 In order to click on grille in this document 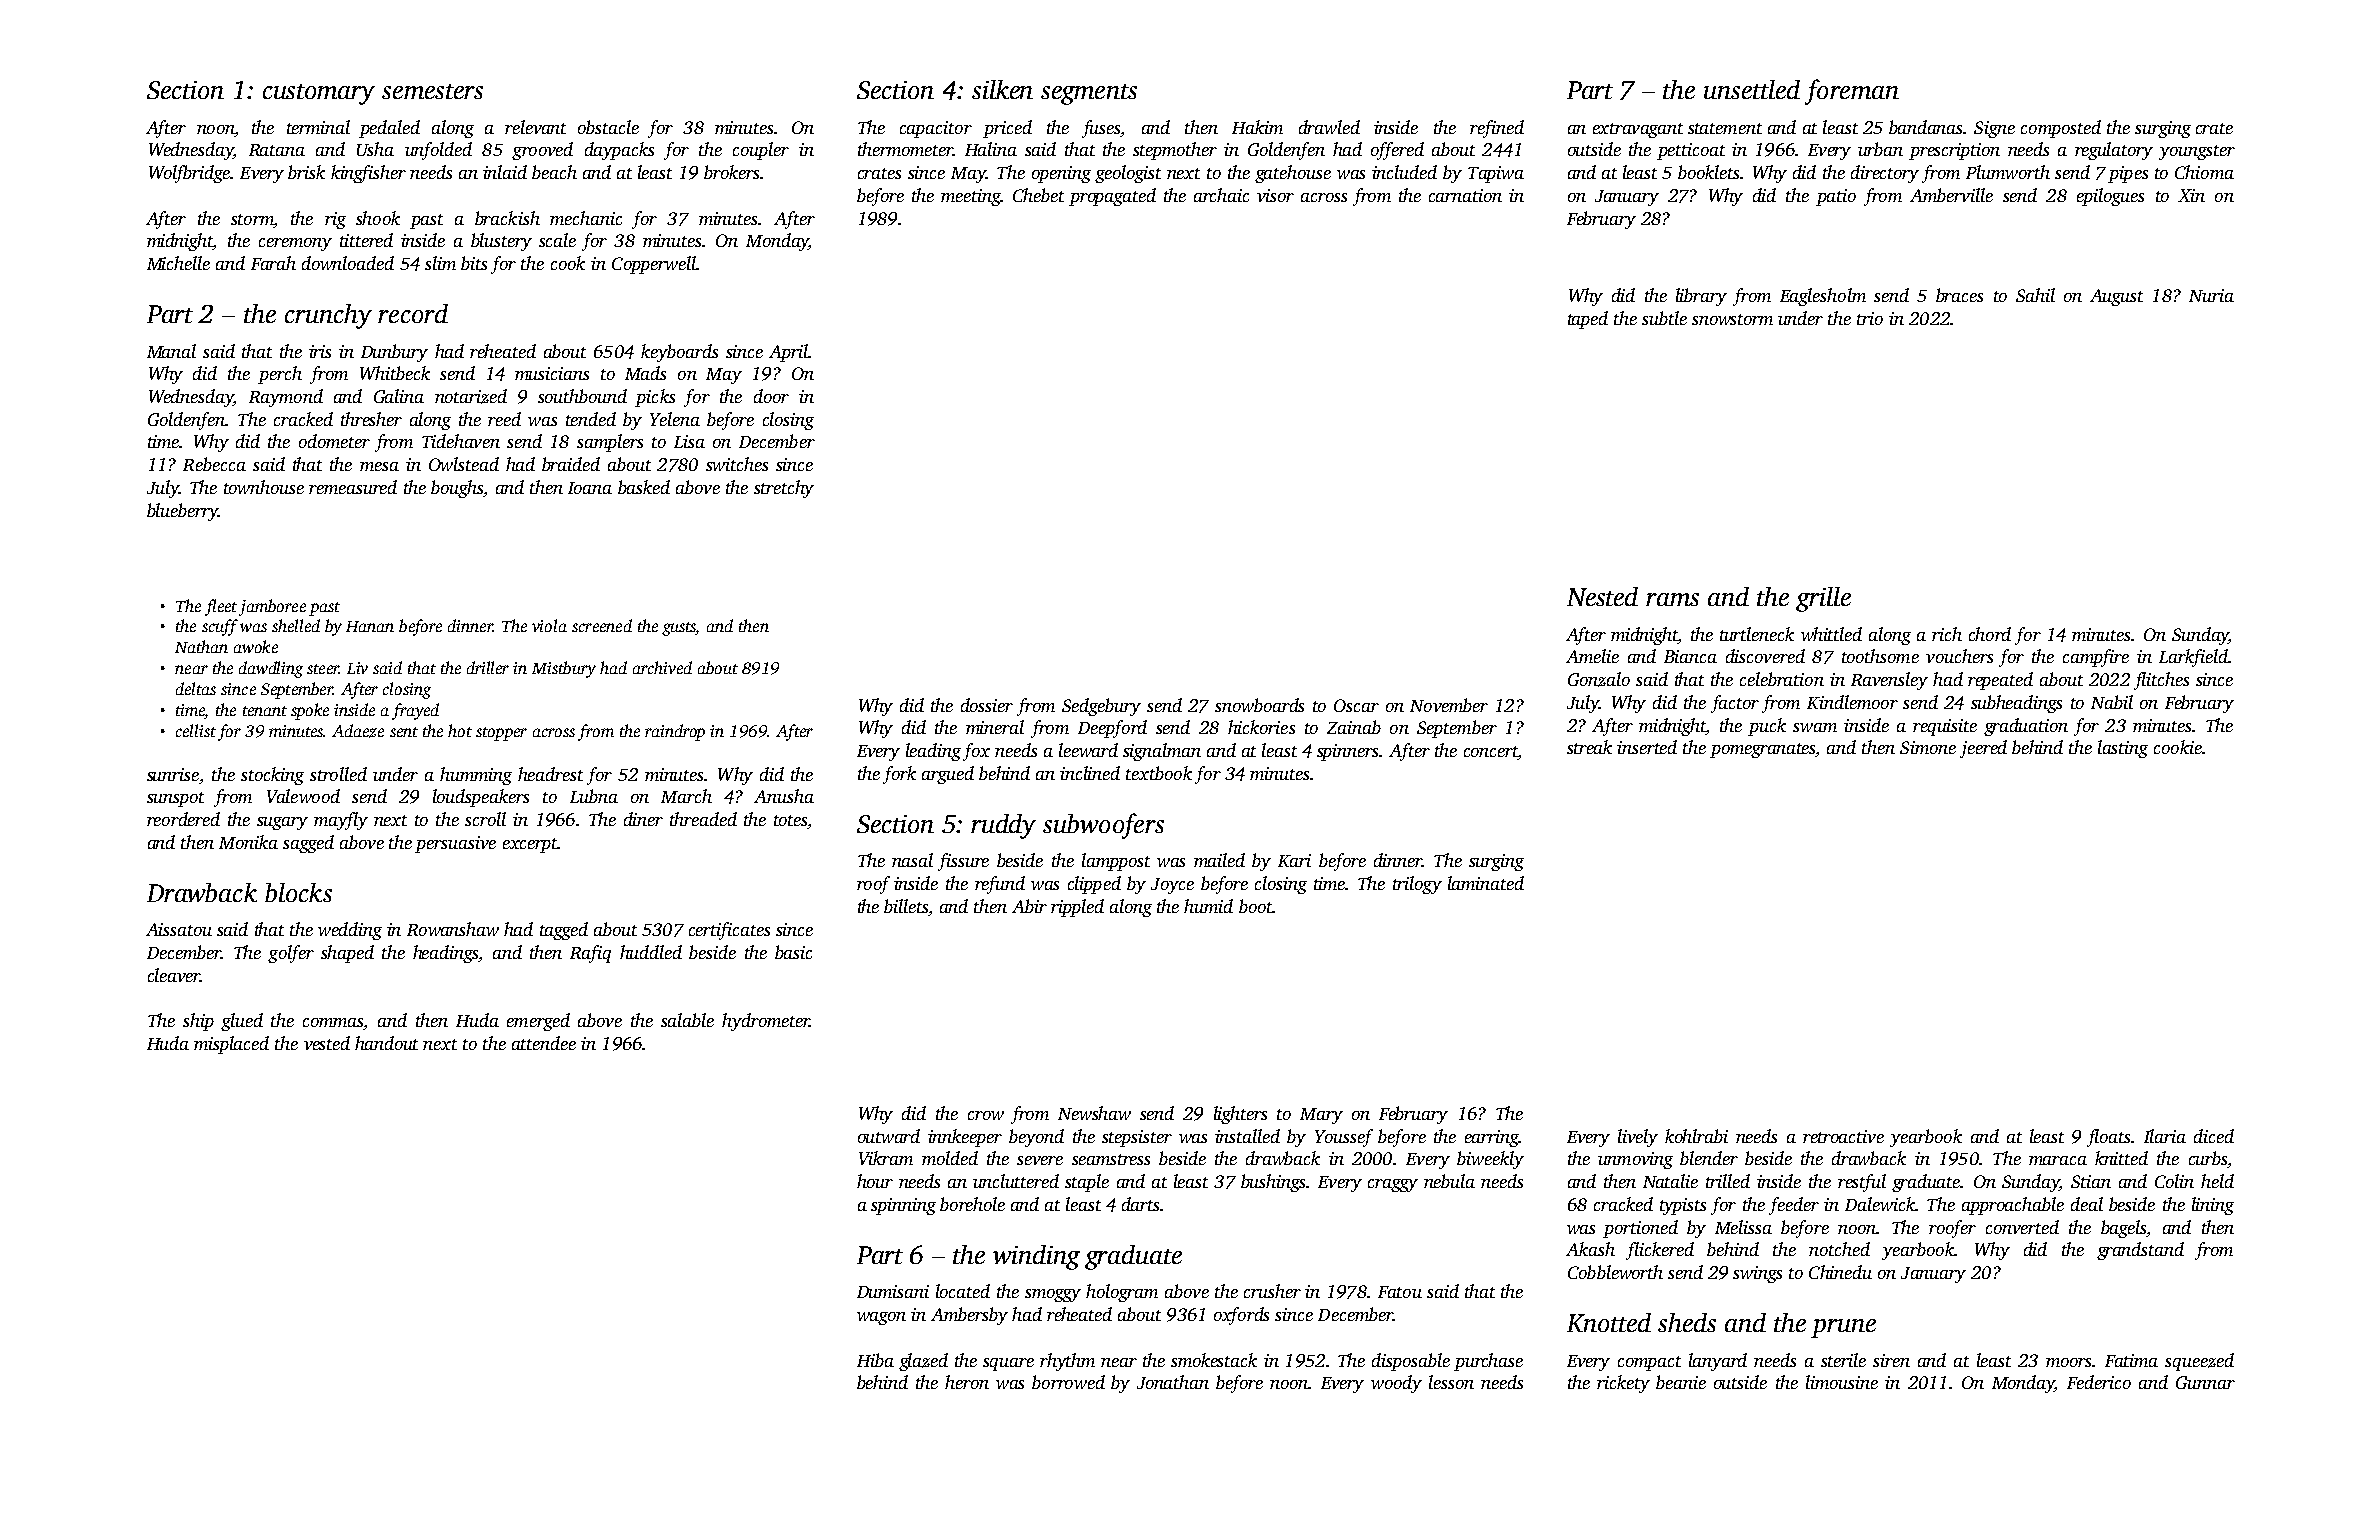, I will do `click(1823, 599)`.
